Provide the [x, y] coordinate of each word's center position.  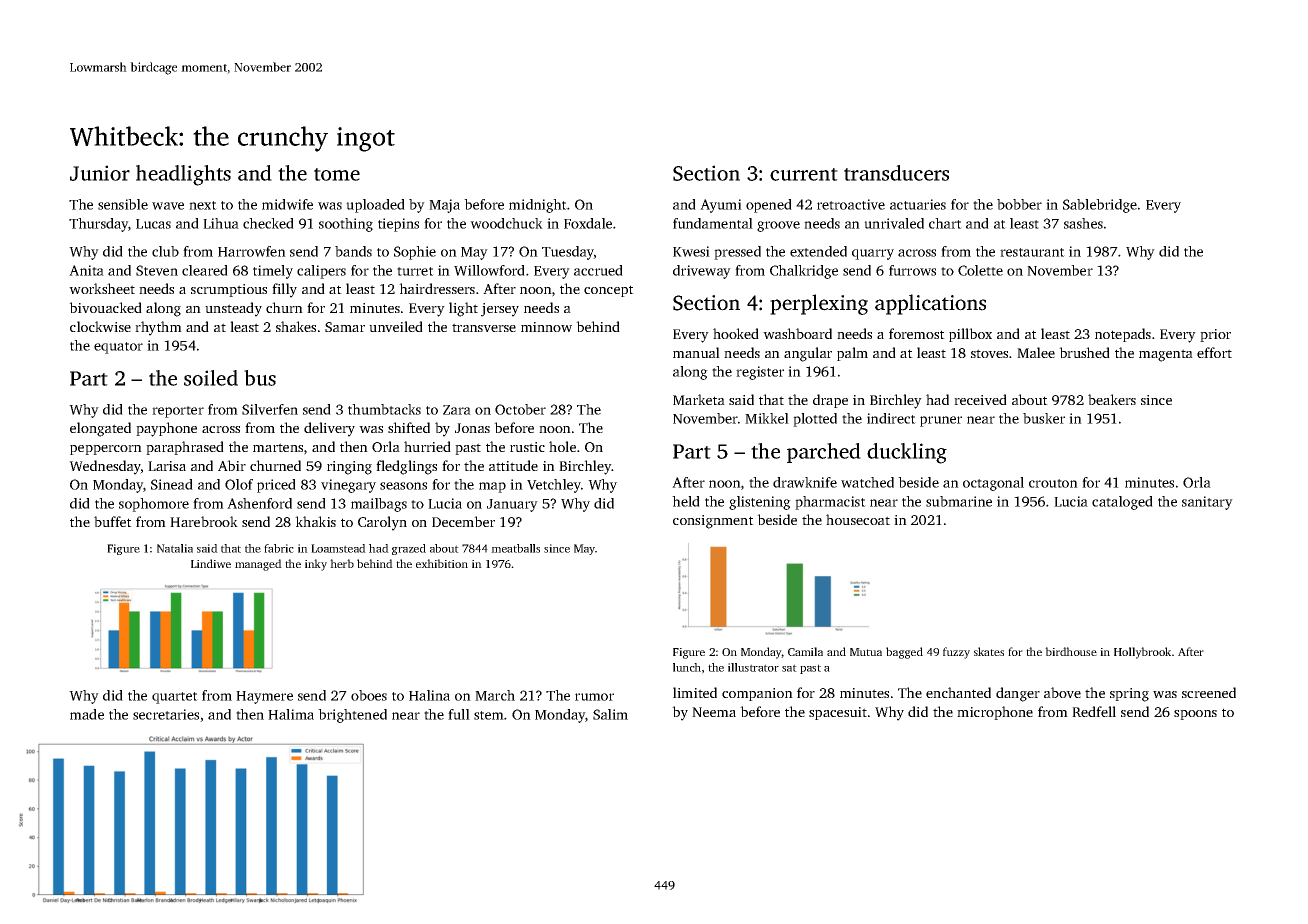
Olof [239, 484]
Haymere [264, 697]
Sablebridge [1100, 206]
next [203, 205]
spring [1129, 695]
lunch [687, 667]
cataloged [1122, 503]
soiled [211, 378]
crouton [1053, 483]
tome [337, 174]
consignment [713, 522]
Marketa [699, 399]
